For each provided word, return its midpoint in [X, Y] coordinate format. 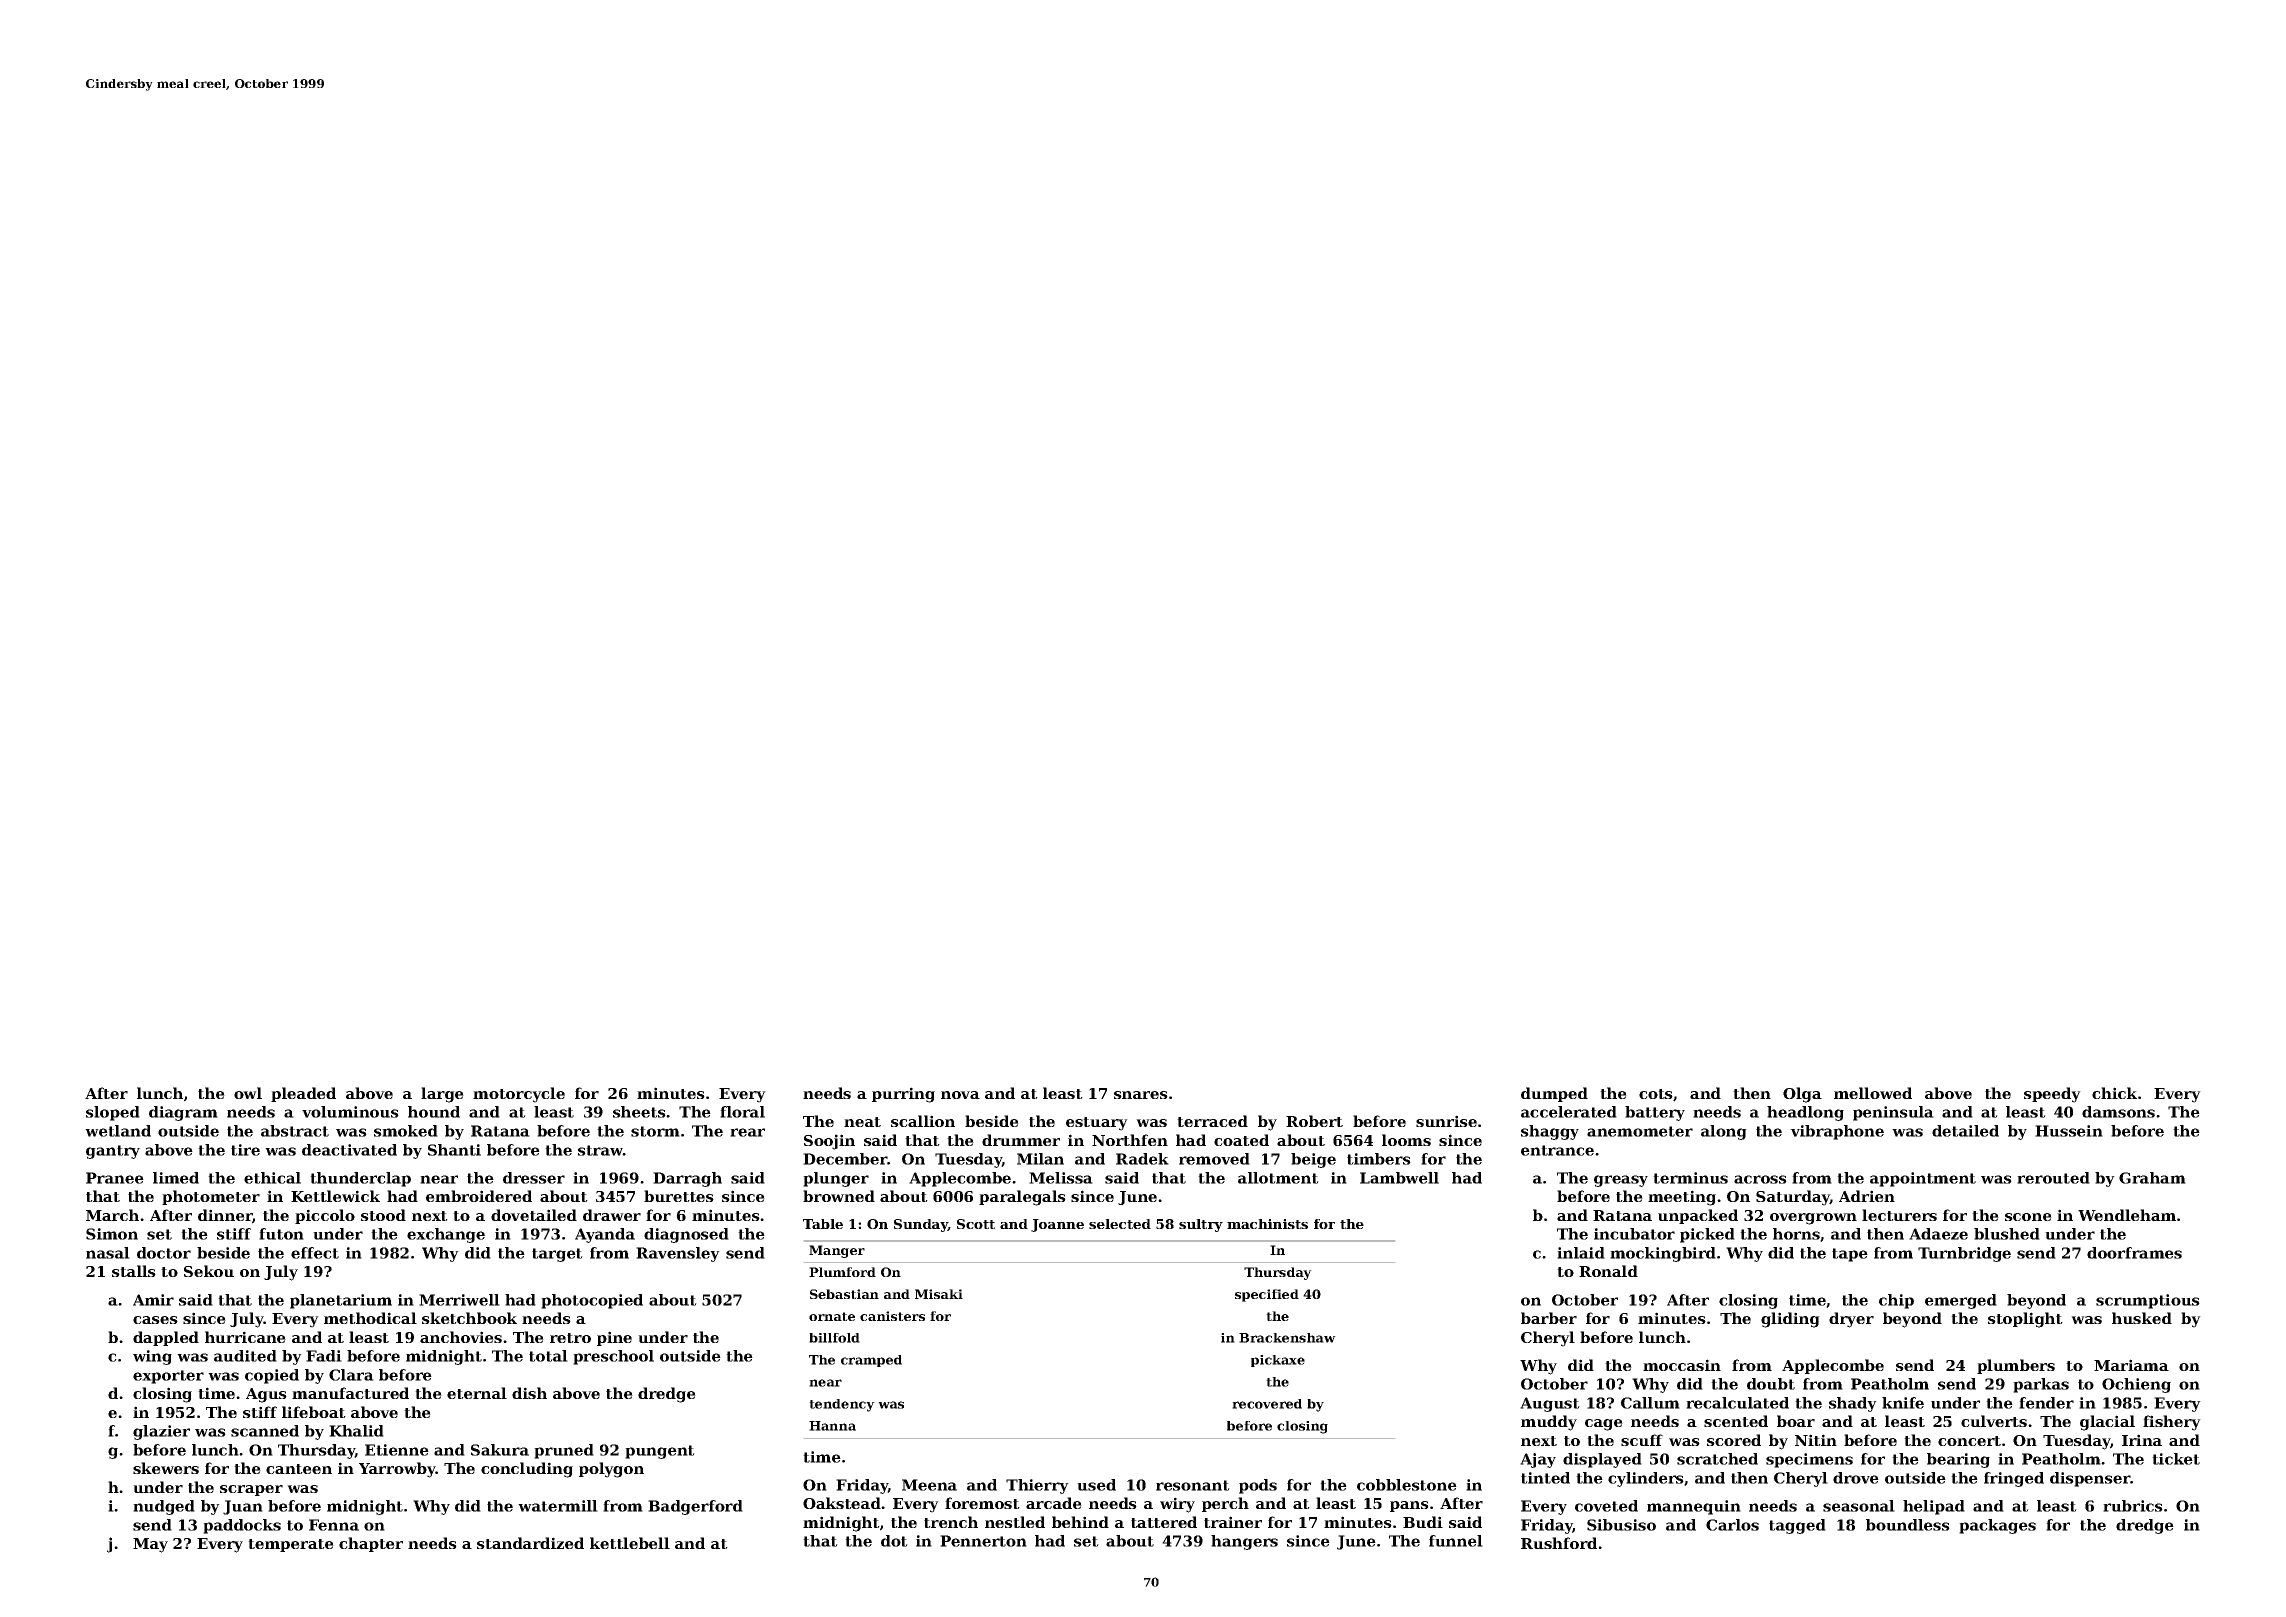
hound [434, 1112]
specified [1267, 1295]
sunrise [1446, 1121]
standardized [530, 1543]
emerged [1961, 1301]
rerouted [2053, 1178]
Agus [266, 1395]
